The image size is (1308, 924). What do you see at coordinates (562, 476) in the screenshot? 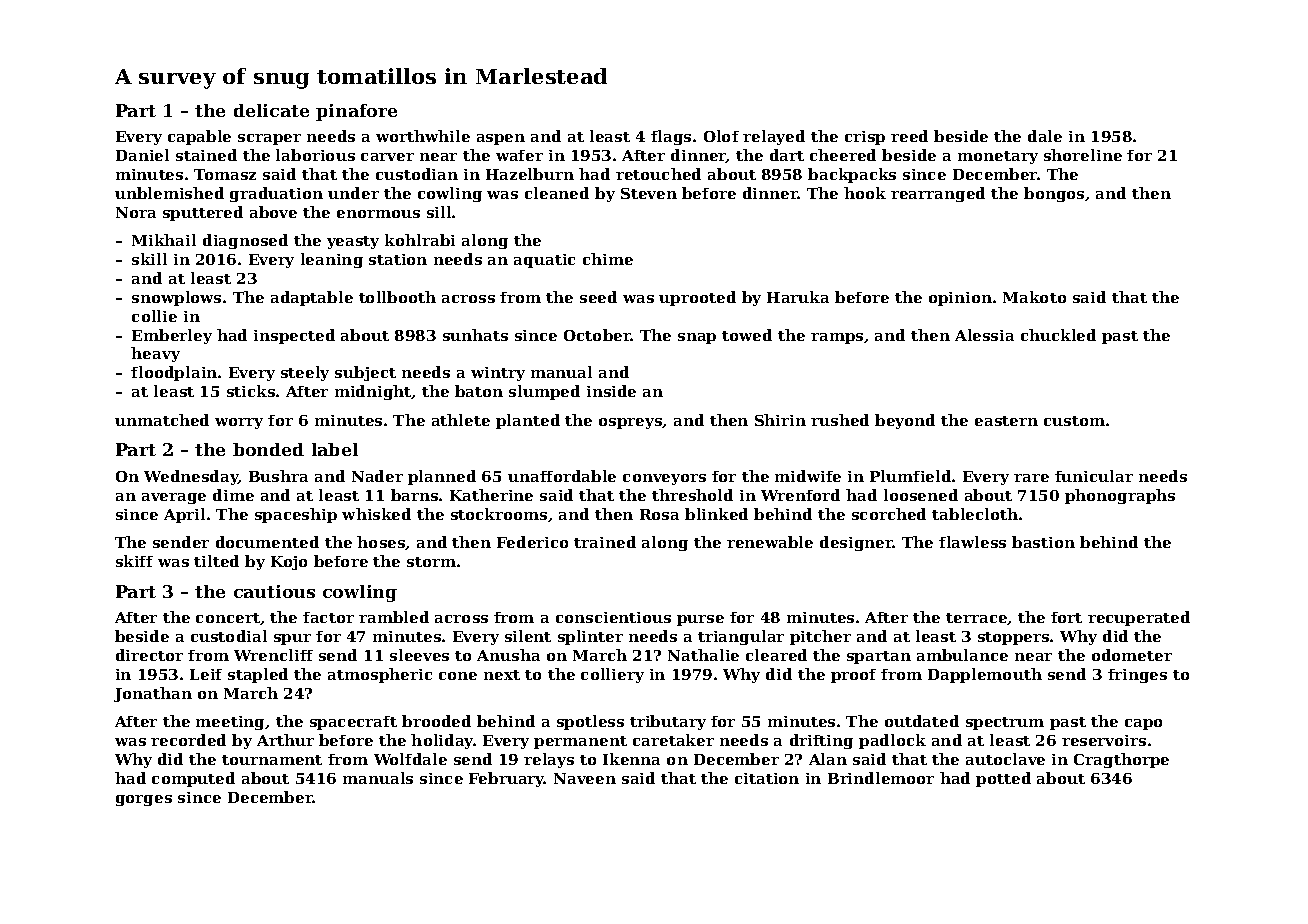
I see `unaffordable` at bounding box center [562, 476].
